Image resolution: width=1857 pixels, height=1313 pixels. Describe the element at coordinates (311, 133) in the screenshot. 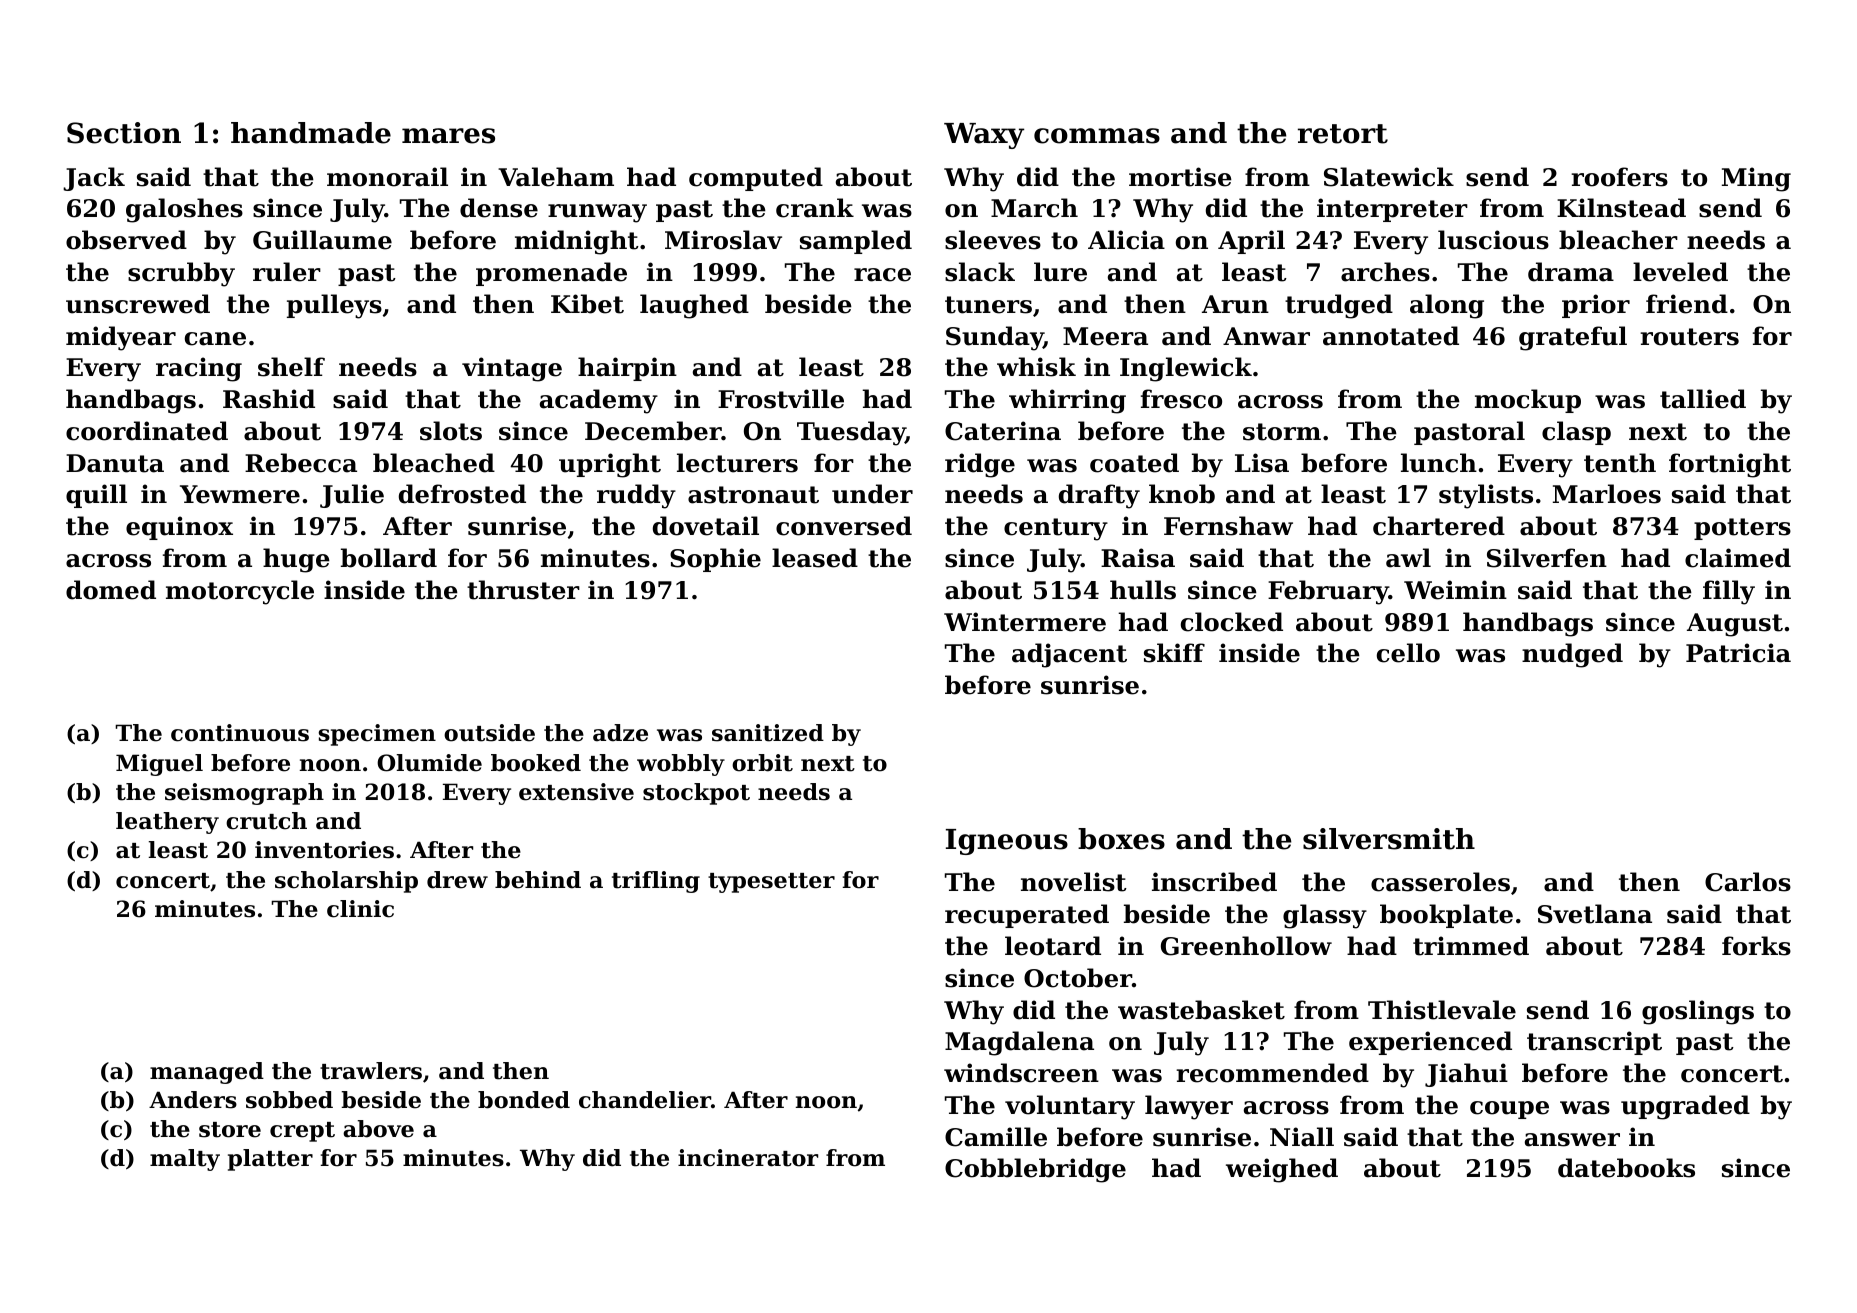

I see `handmade` at that location.
